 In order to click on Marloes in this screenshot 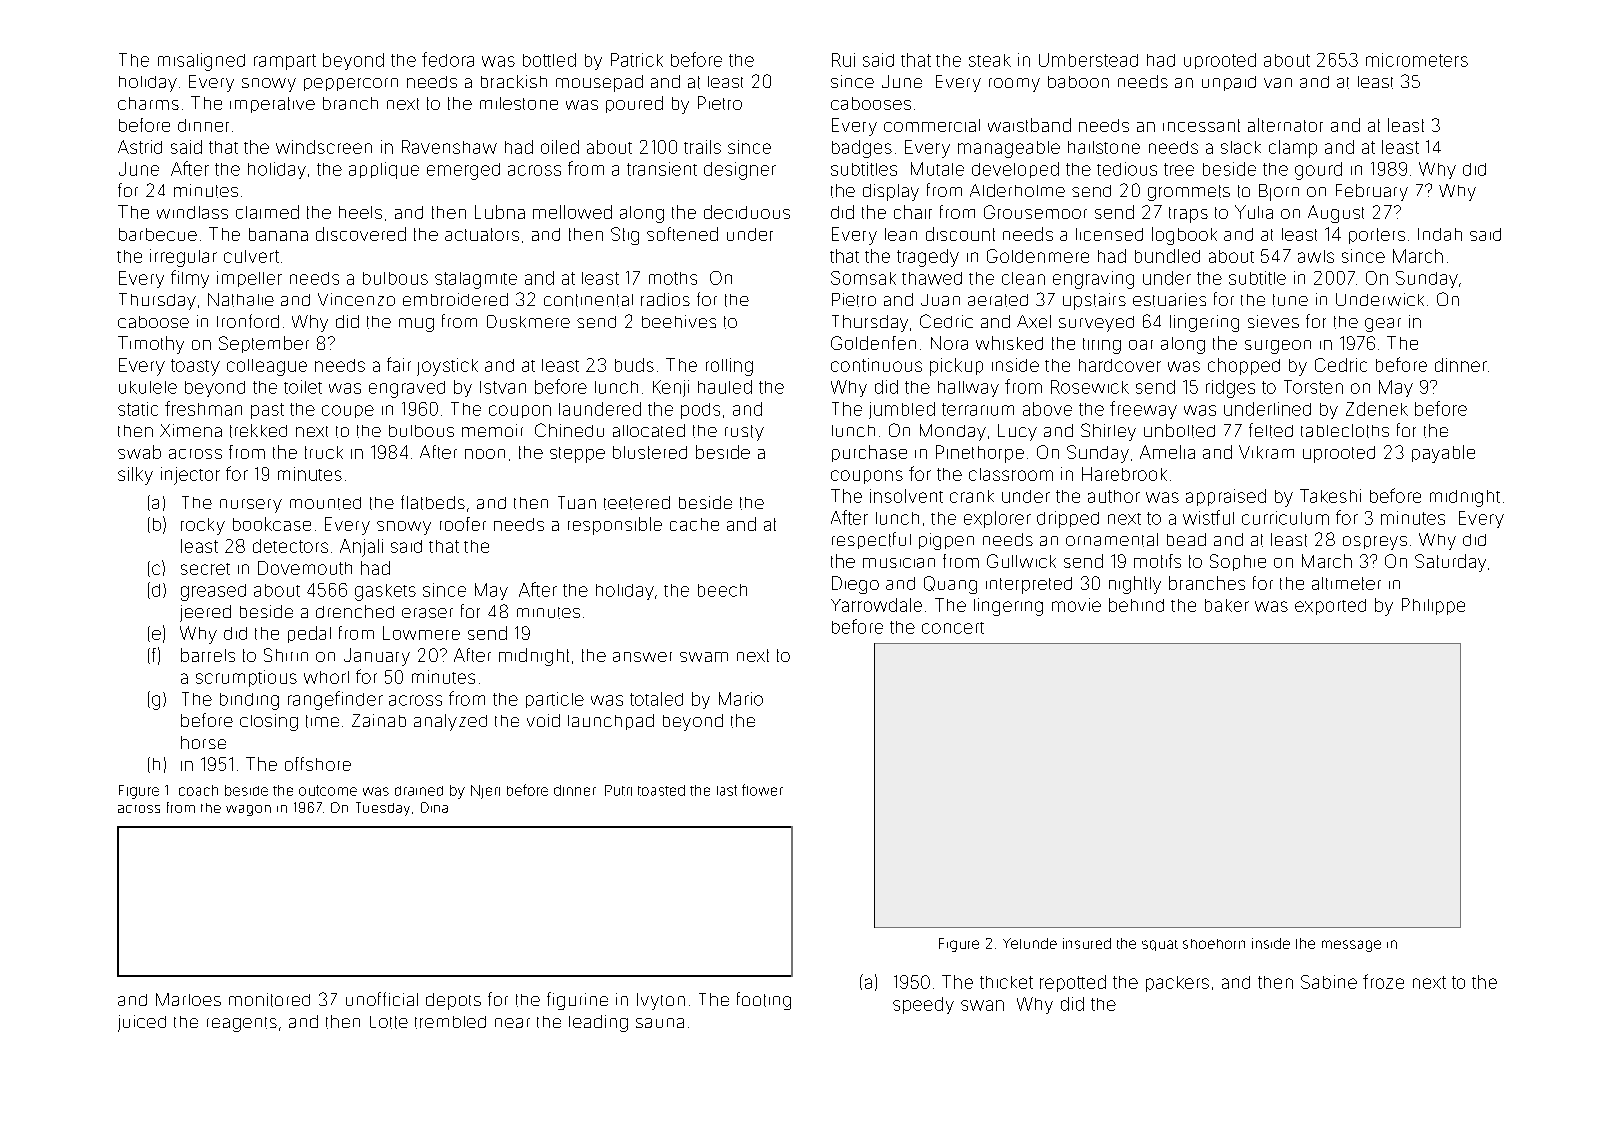, I will do `click(188, 999)`.
